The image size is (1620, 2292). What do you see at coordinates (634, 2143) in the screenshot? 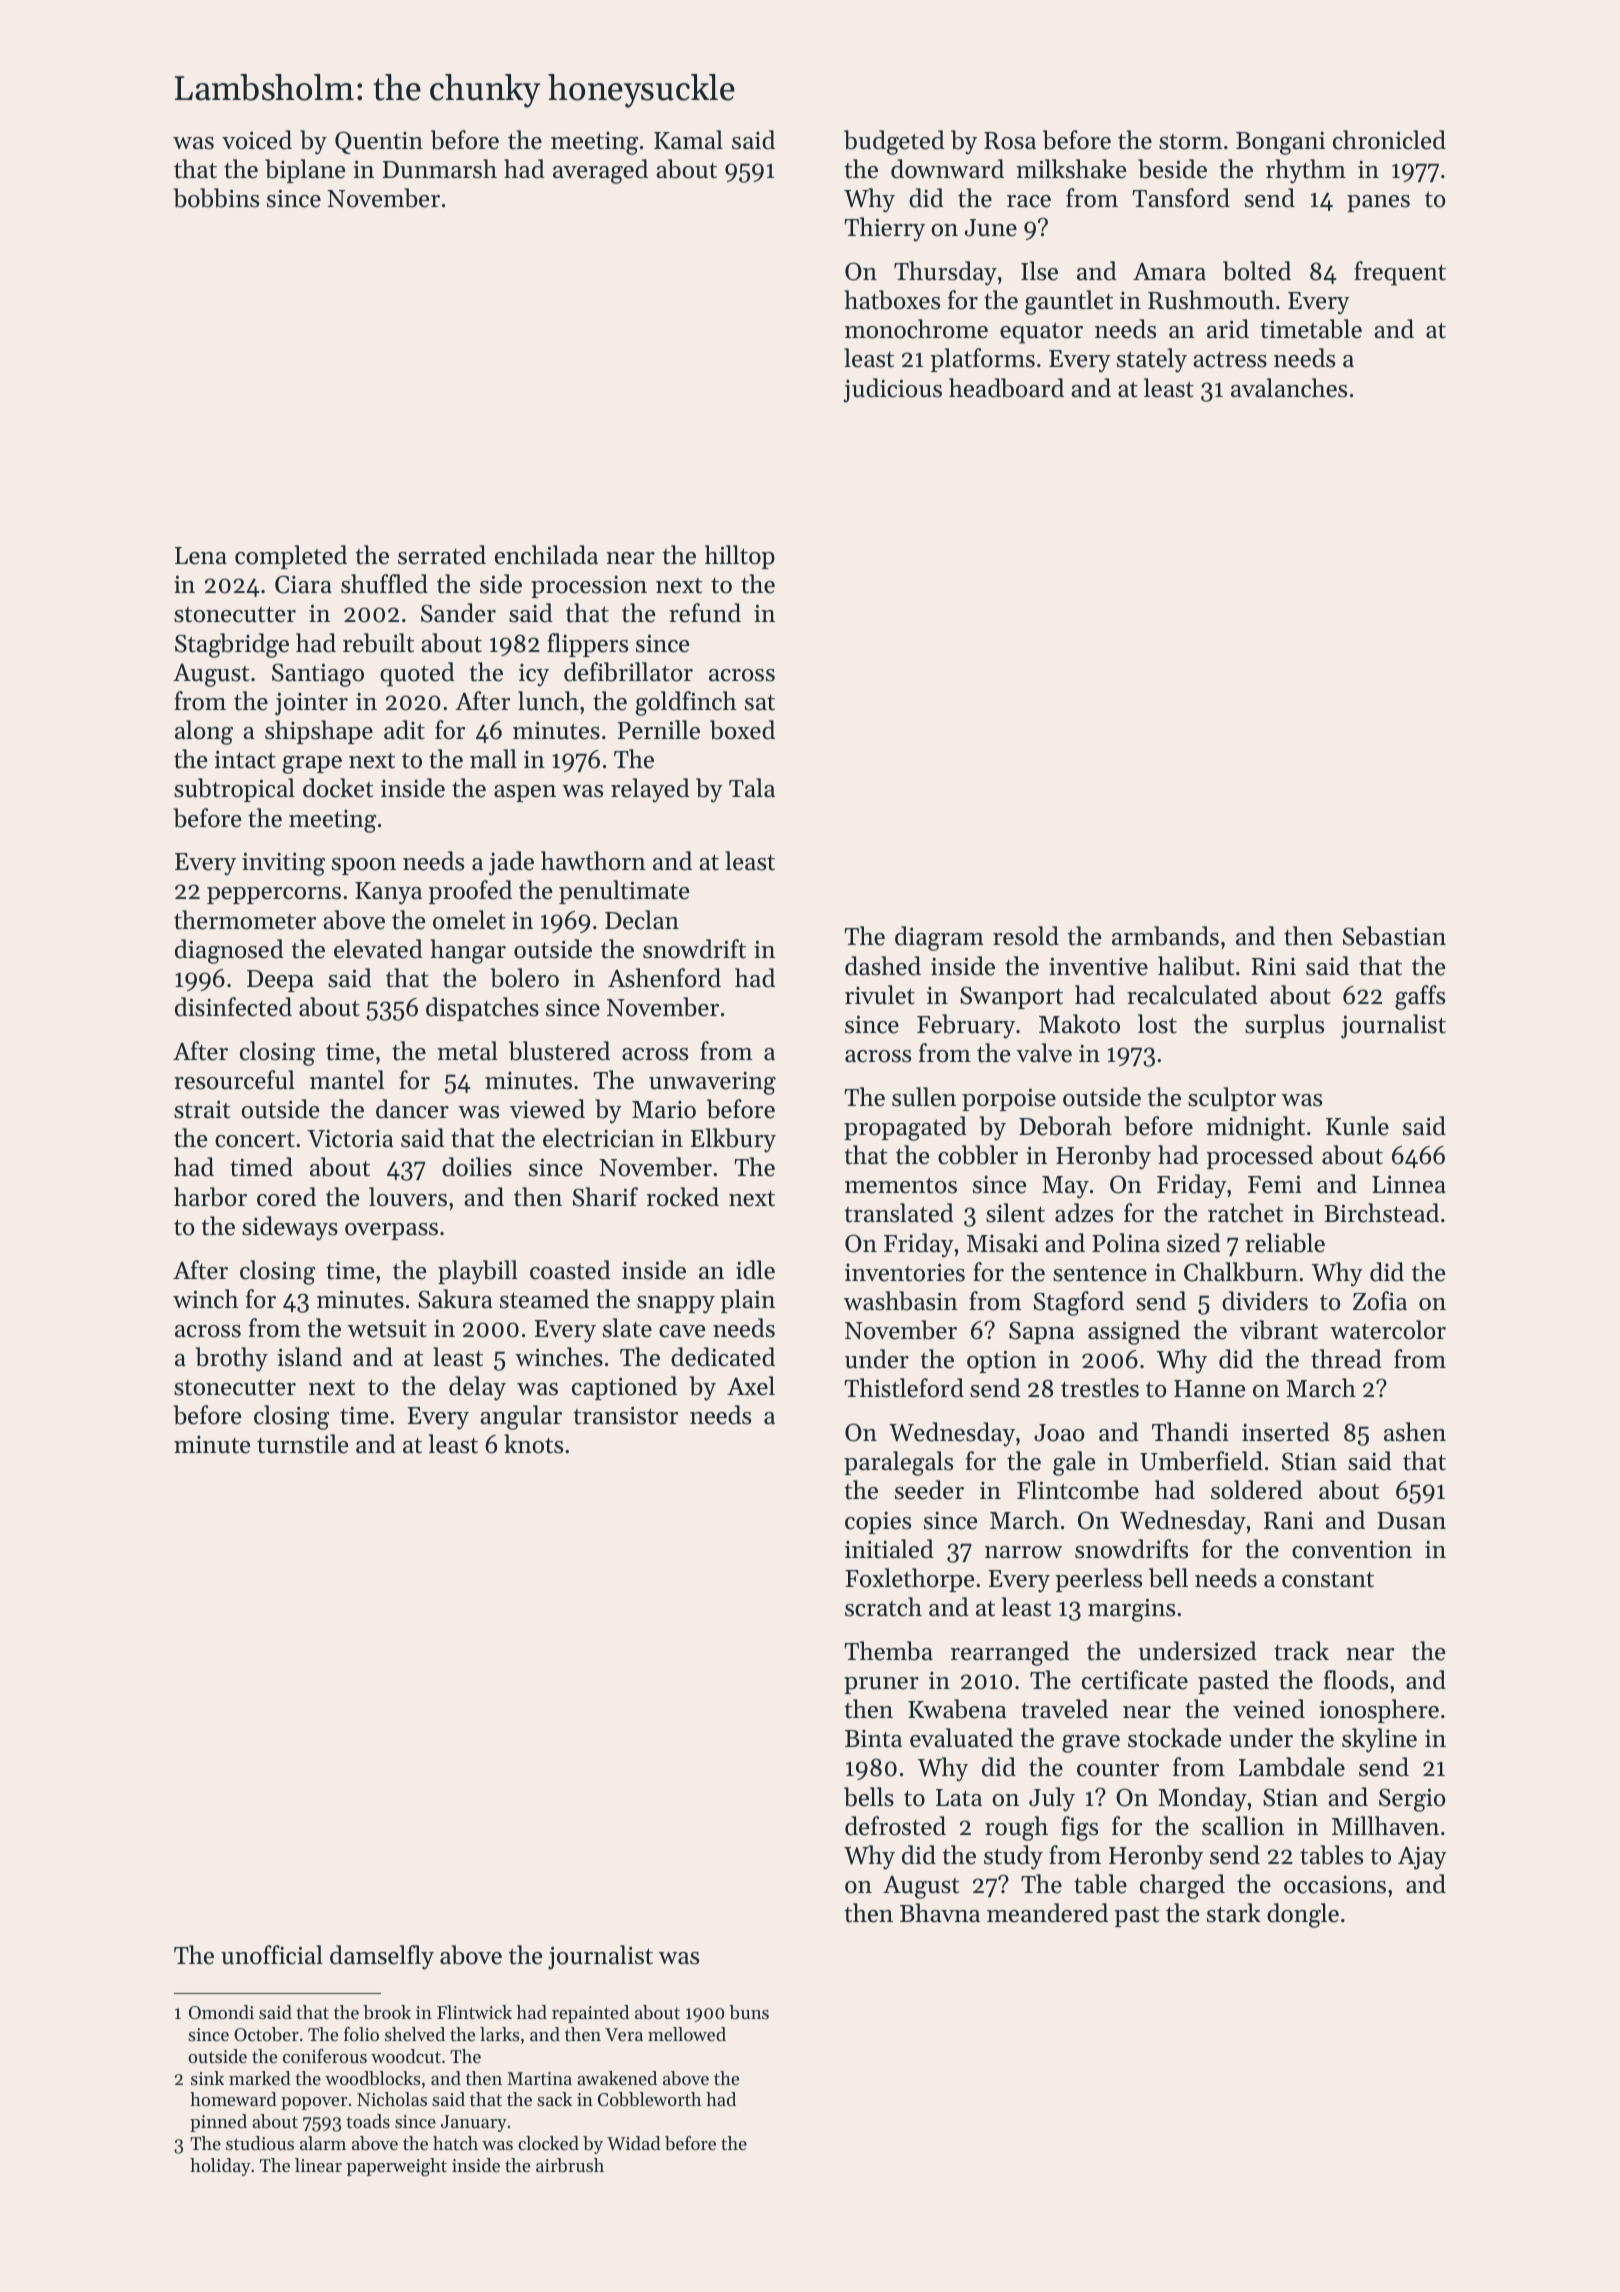
I see `Widad` at bounding box center [634, 2143].
